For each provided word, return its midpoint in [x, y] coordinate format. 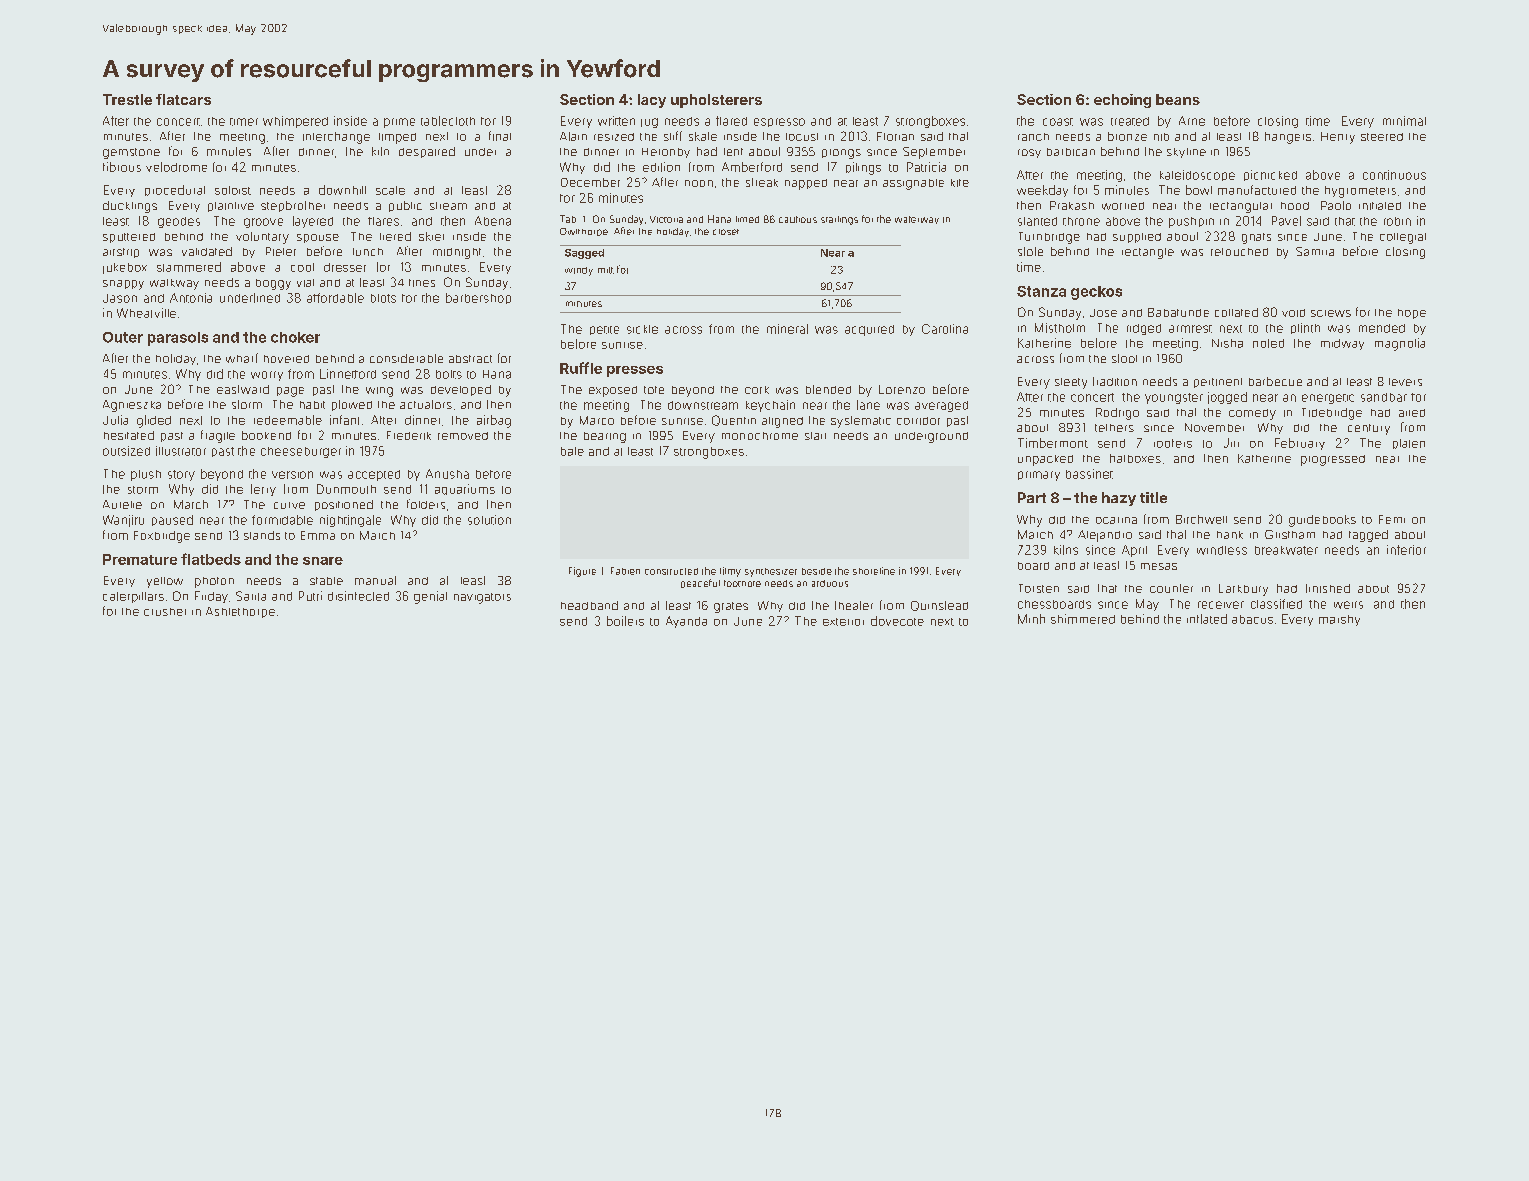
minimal [1404, 121]
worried [1123, 206]
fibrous [122, 167]
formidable [282, 520]
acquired [869, 330]
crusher [165, 612]
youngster [1174, 398]
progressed [1333, 460]
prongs [841, 154]
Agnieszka [132, 406]
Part [1032, 497]
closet [726, 232]
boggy [273, 284]
